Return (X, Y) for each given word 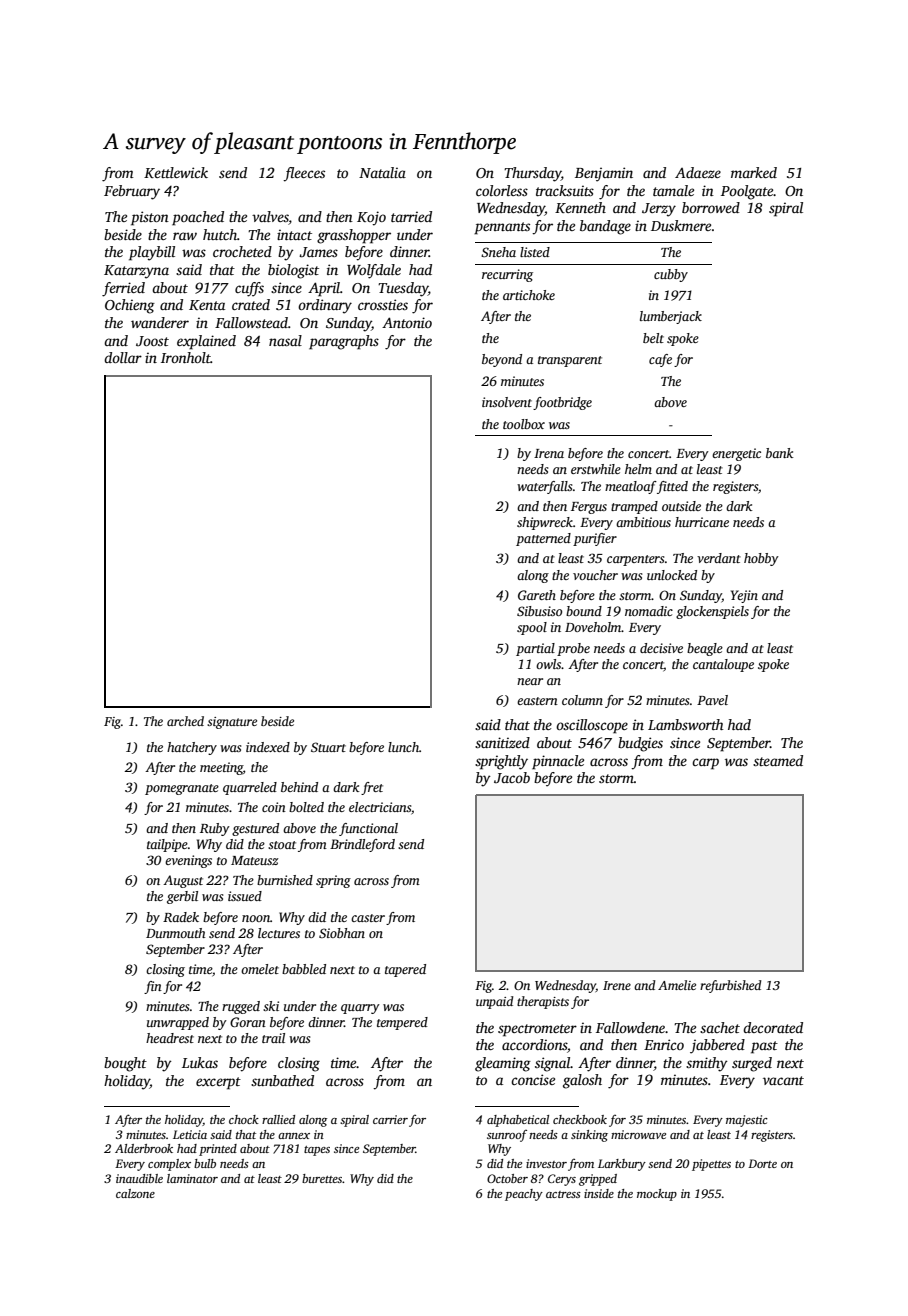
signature (232, 723)
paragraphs (344, 342)
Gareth (537, 595)
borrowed (711, 207)
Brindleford (362, 845)
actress (563, 1194)
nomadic (649, 611)
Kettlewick (176, 172)
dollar (123, 357)
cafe (660, 360)
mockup (657, 1195)
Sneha (498, 252)
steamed (778, 760)
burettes (322, 1178)
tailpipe (167, 845)
